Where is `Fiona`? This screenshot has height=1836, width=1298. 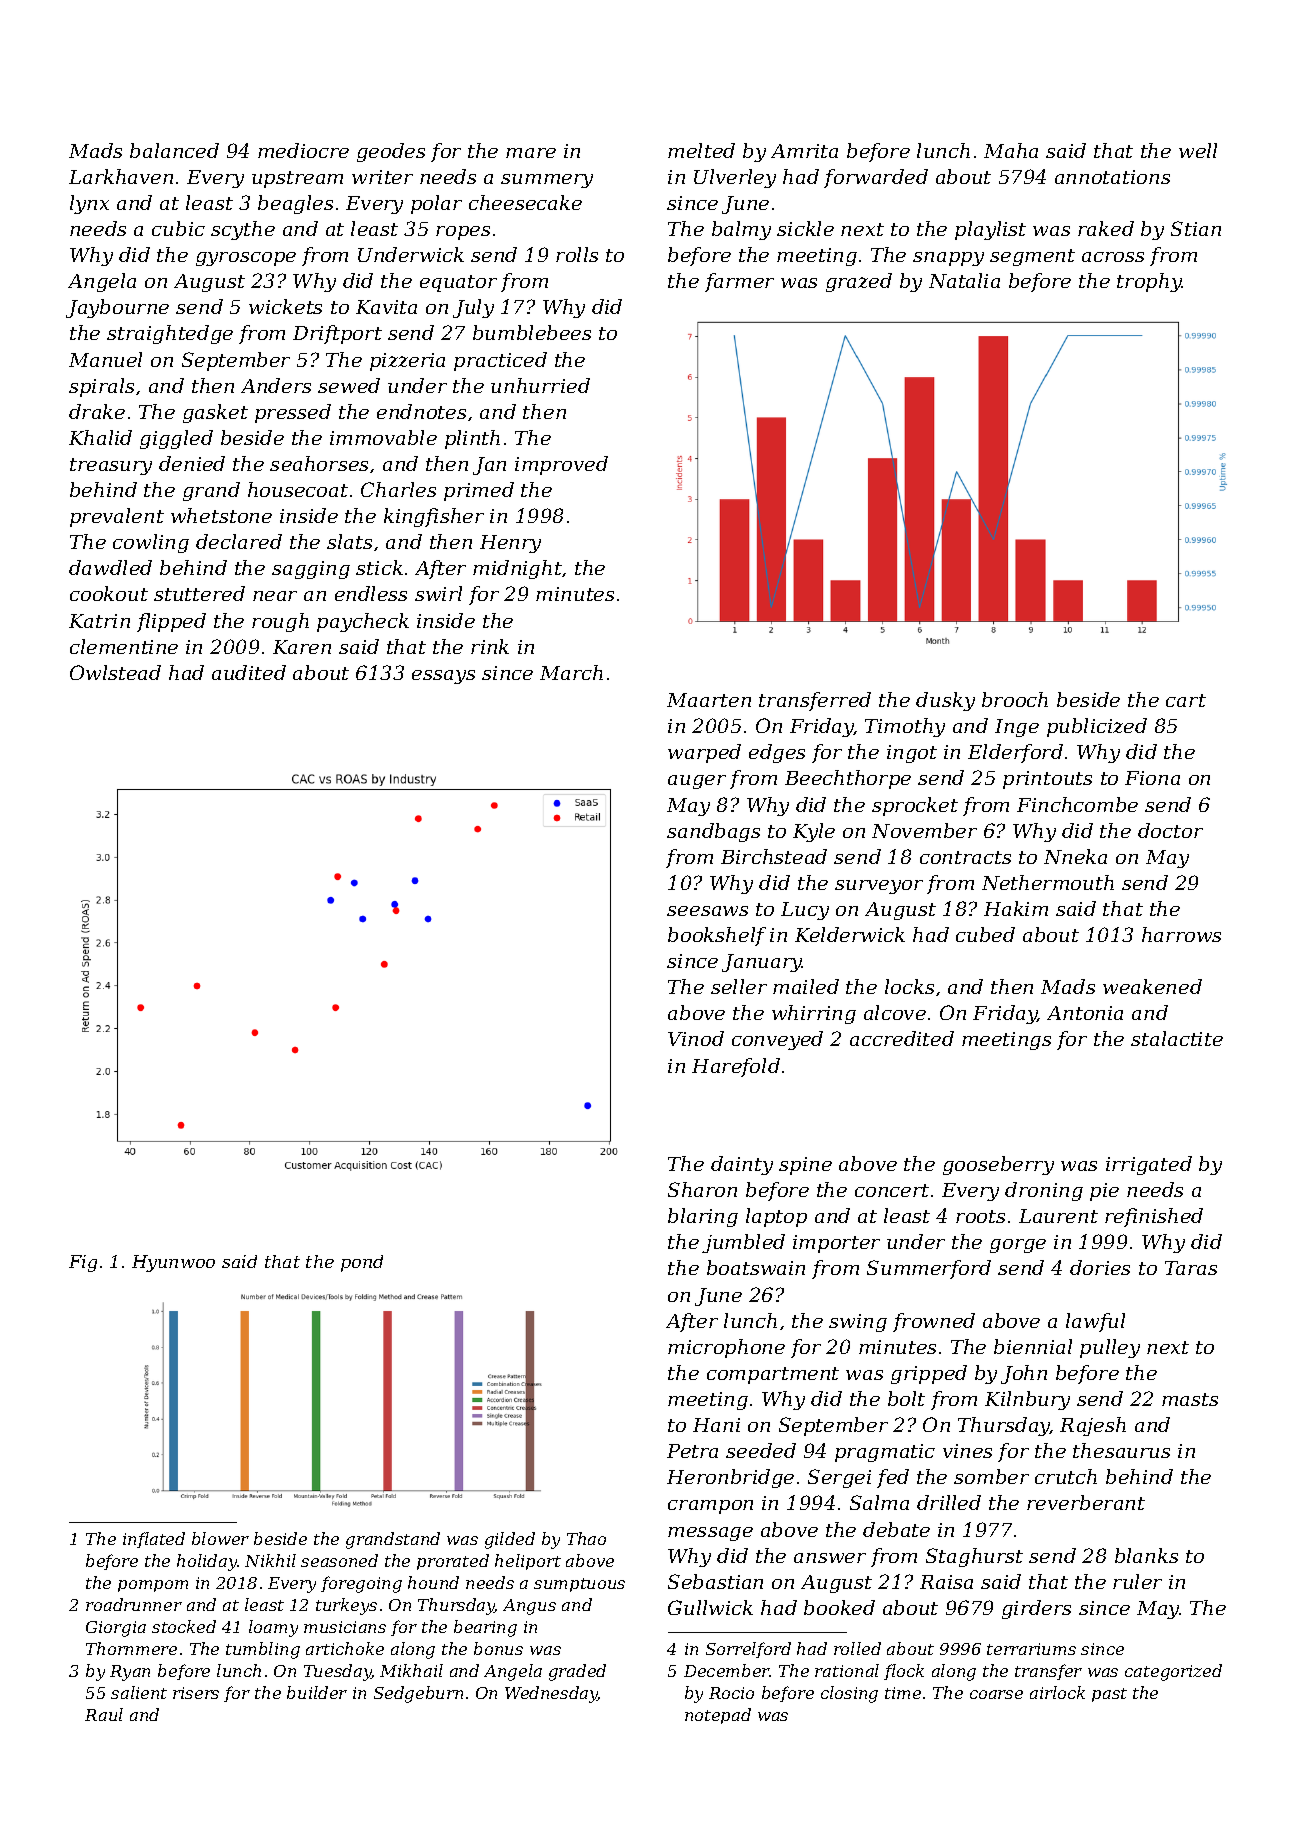
Fiona is located at coordinates (1152, 778).
